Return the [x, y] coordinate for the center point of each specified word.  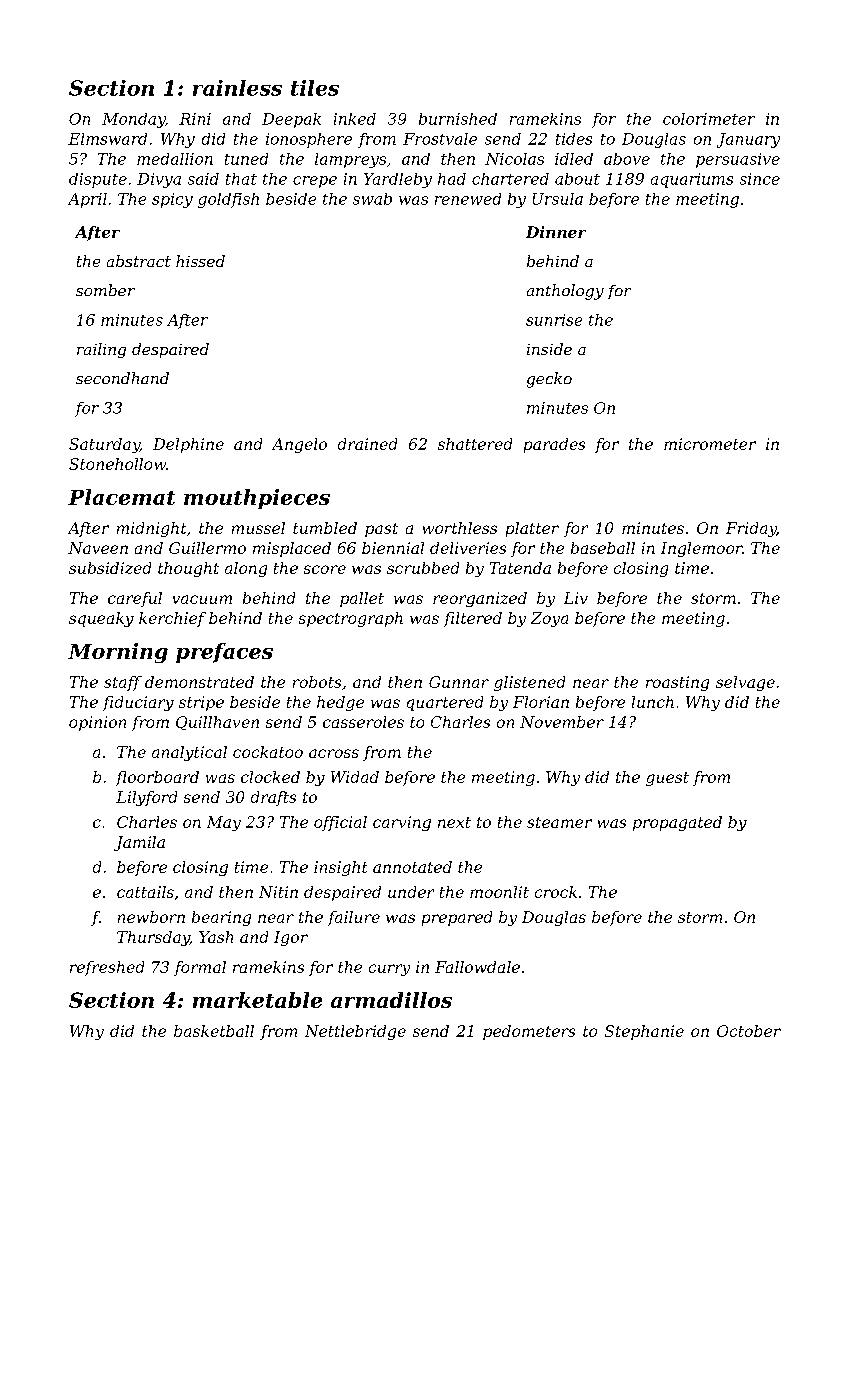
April [87, 200]
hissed [200, 261]
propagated [677, 823]
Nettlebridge [355, 1032]
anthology [565, 292]
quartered [445, 703]
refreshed [107, 968]
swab [372, 199]
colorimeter [709, 119]
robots [317, 682]
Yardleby [398, 180]
